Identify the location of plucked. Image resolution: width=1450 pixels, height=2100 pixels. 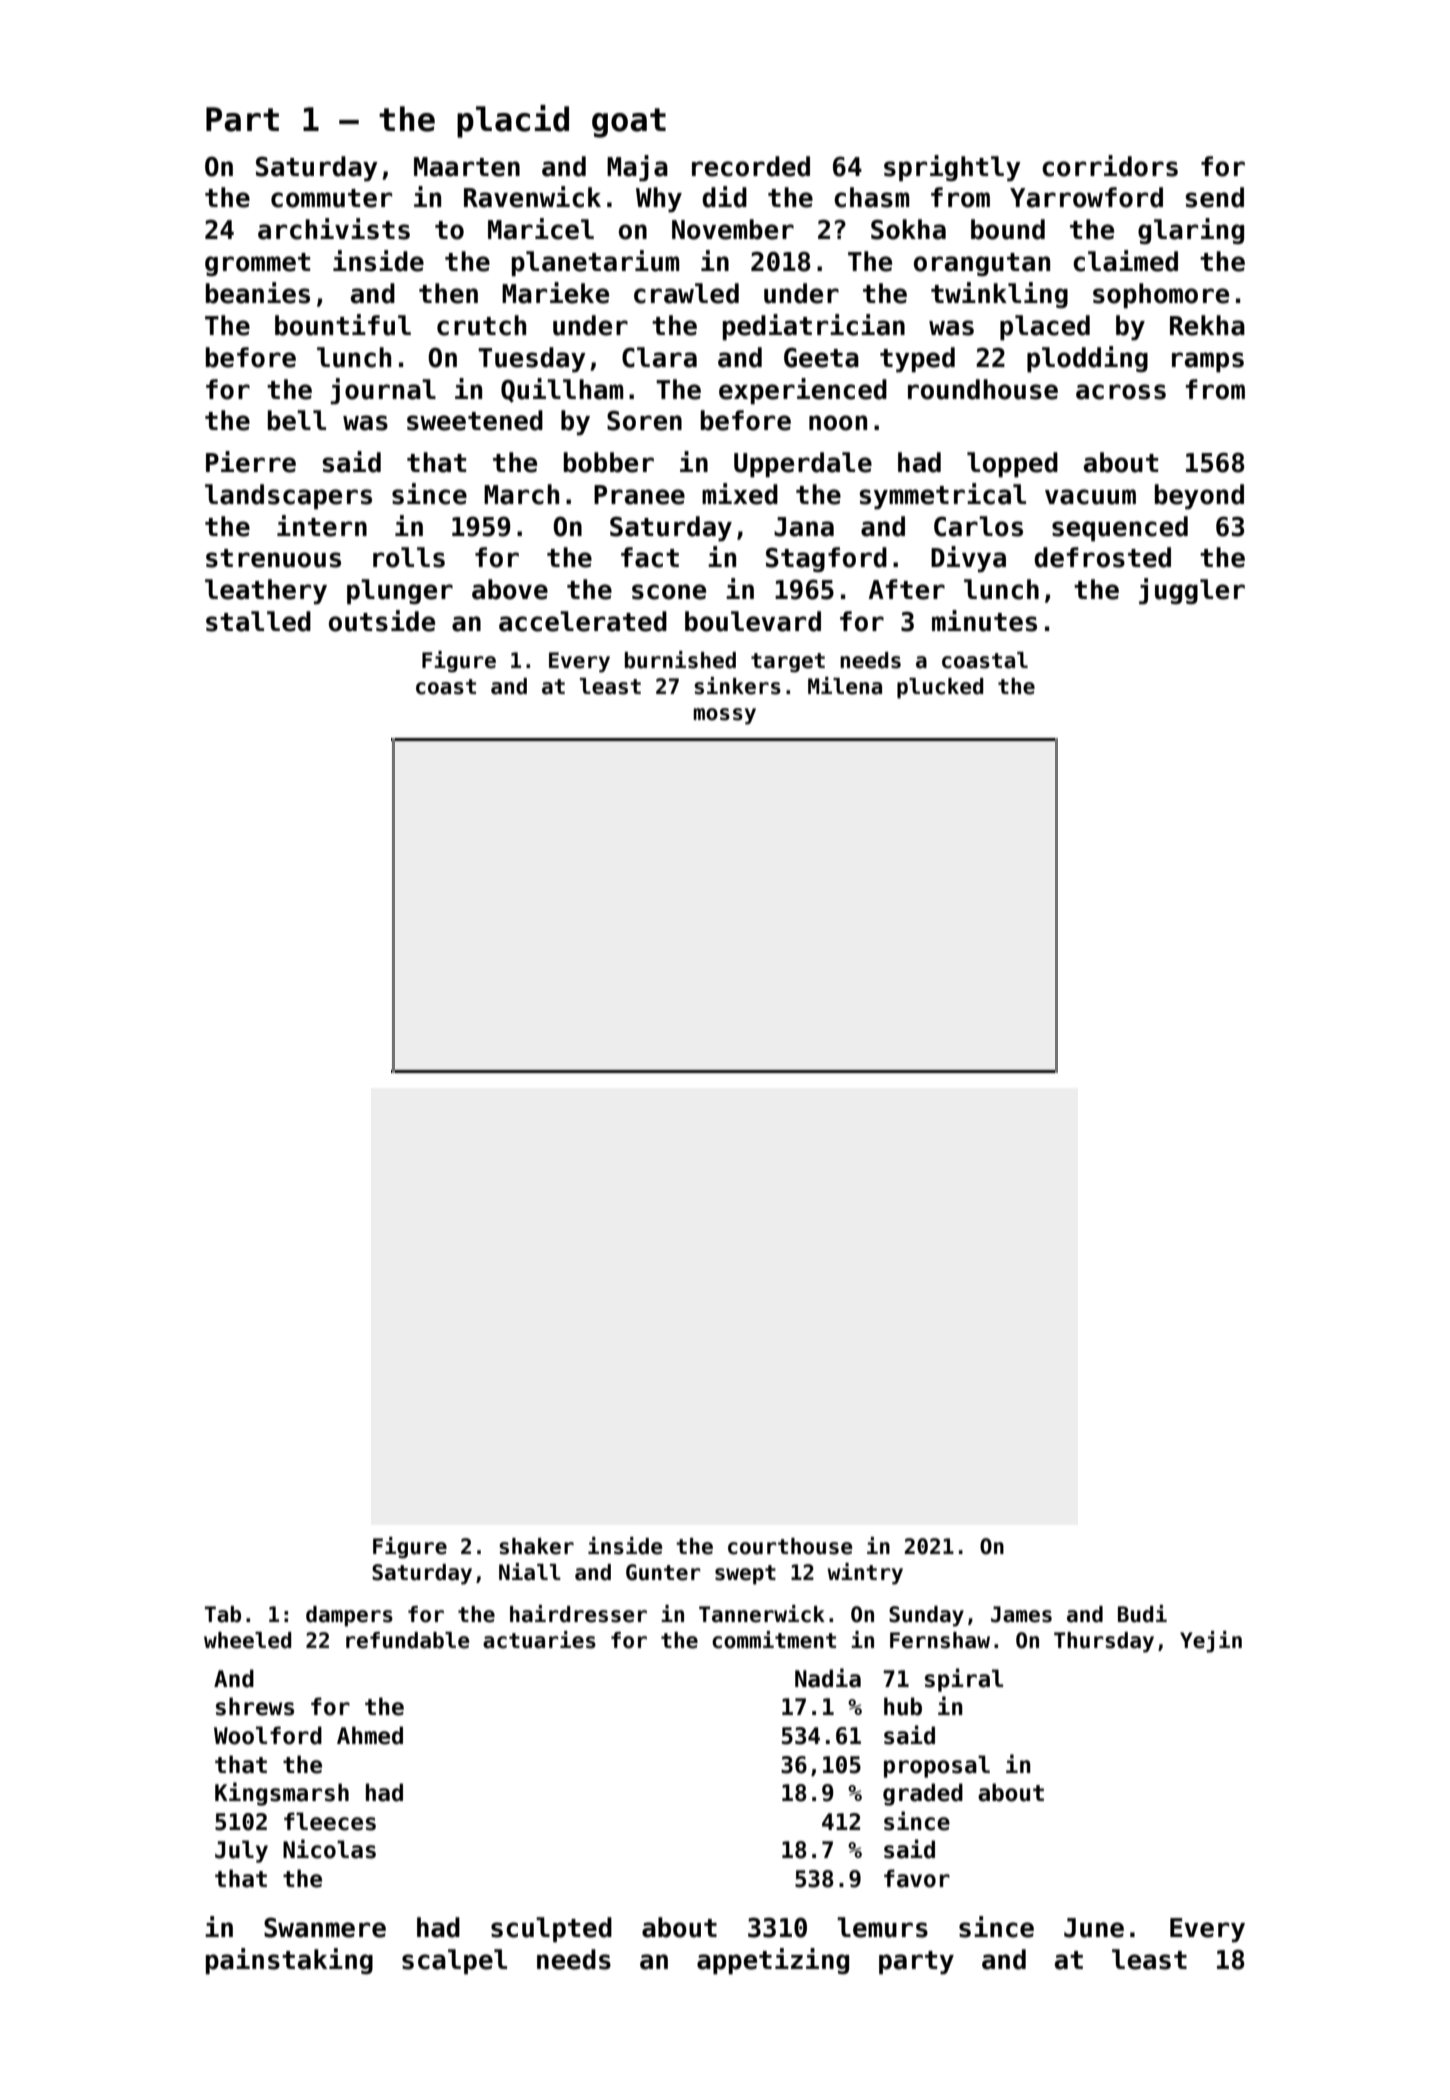
(940, 688).
